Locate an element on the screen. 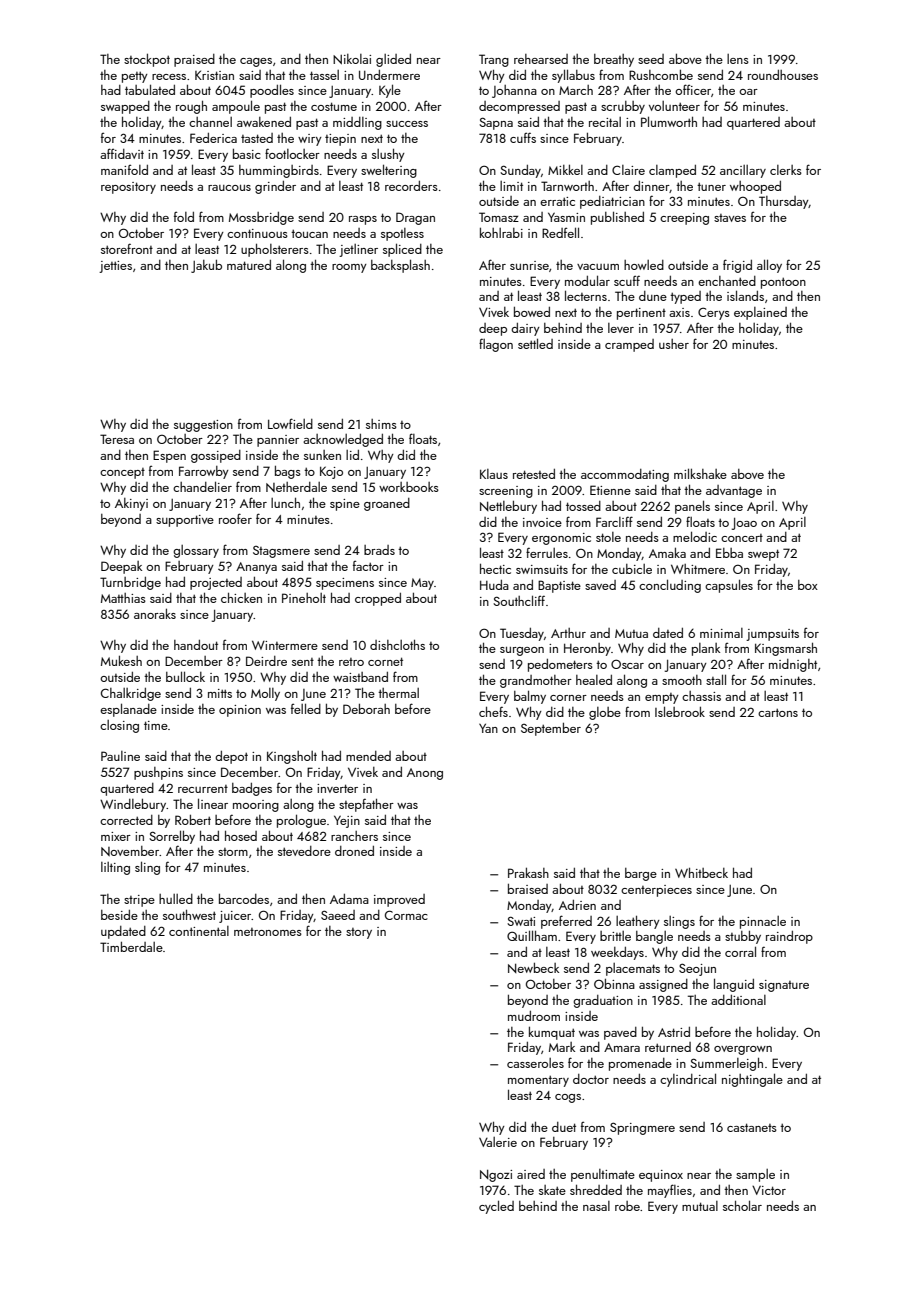 The width and height of the screenshot is (924, 1308). depot is located at coordinates (231, 757).
